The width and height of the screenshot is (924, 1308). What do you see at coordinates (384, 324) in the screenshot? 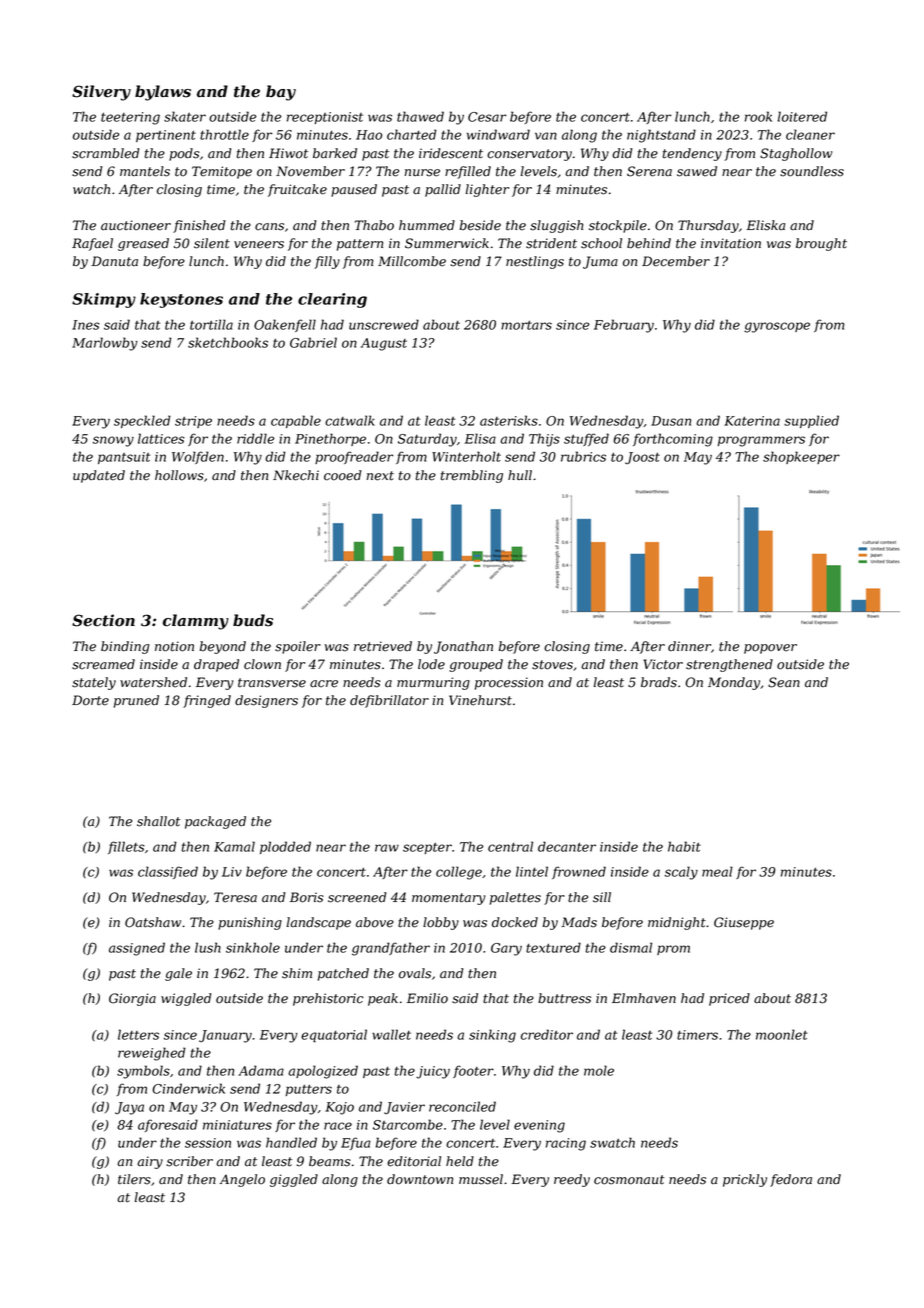
I see `unscrewed` at bounding box center [384, 324].
